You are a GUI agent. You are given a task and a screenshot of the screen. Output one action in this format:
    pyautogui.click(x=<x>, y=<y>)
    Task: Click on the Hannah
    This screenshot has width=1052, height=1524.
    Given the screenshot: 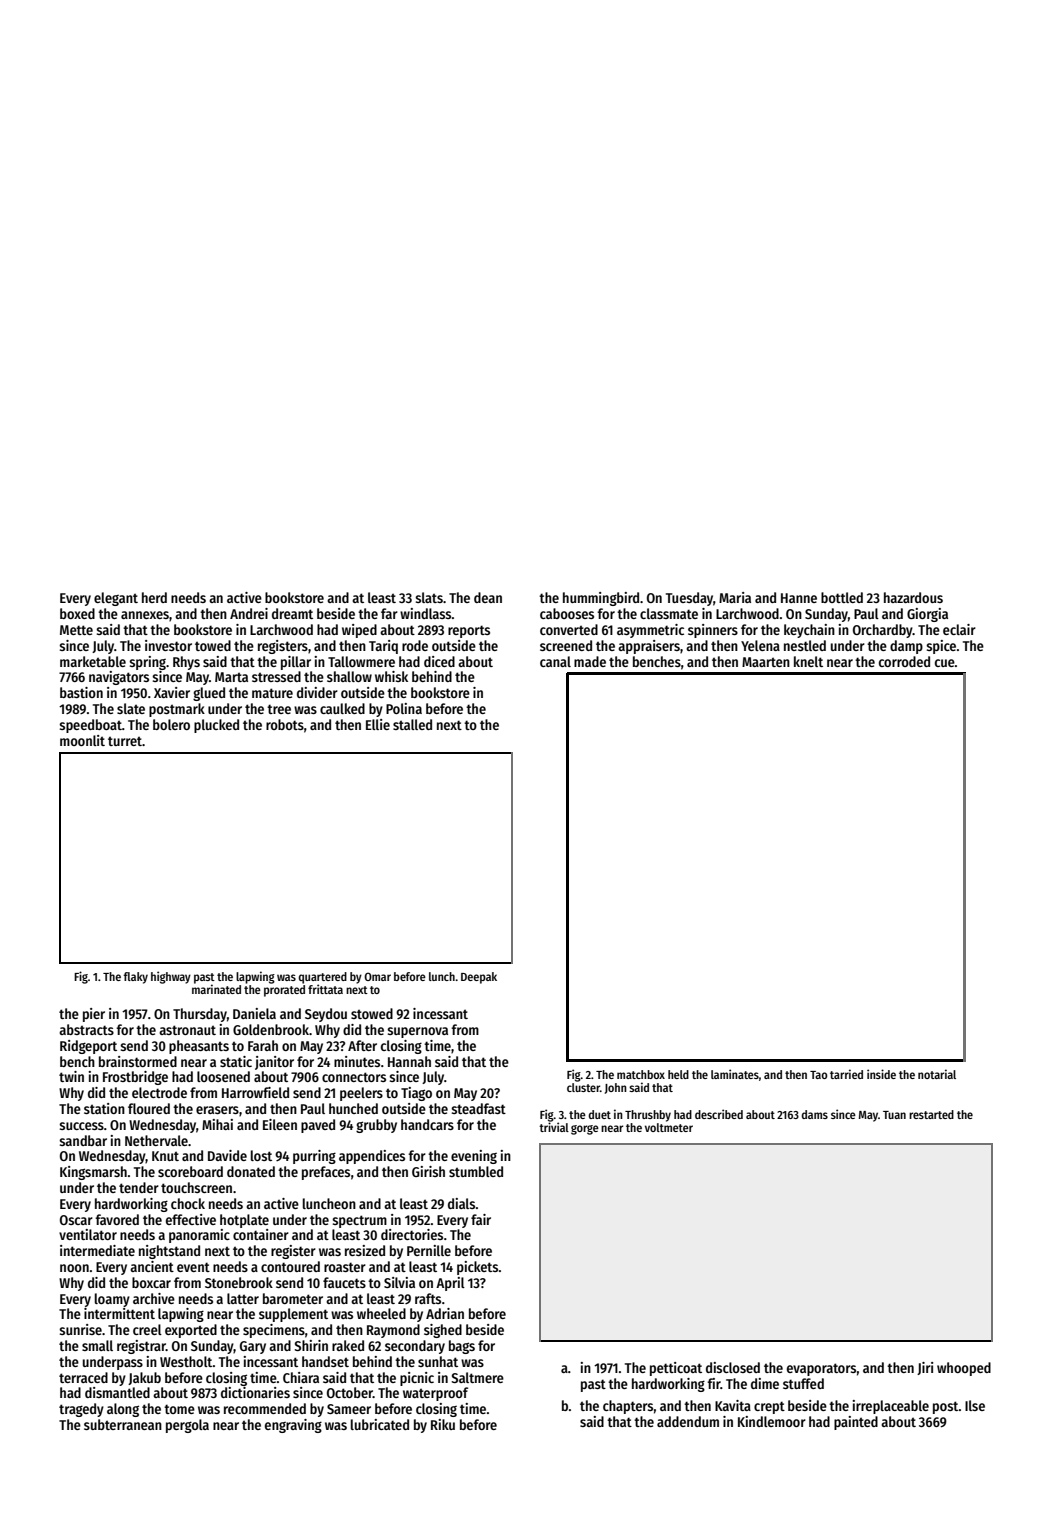 What is the action you would take?
    pyautogui.click(x=409, y=1061)
